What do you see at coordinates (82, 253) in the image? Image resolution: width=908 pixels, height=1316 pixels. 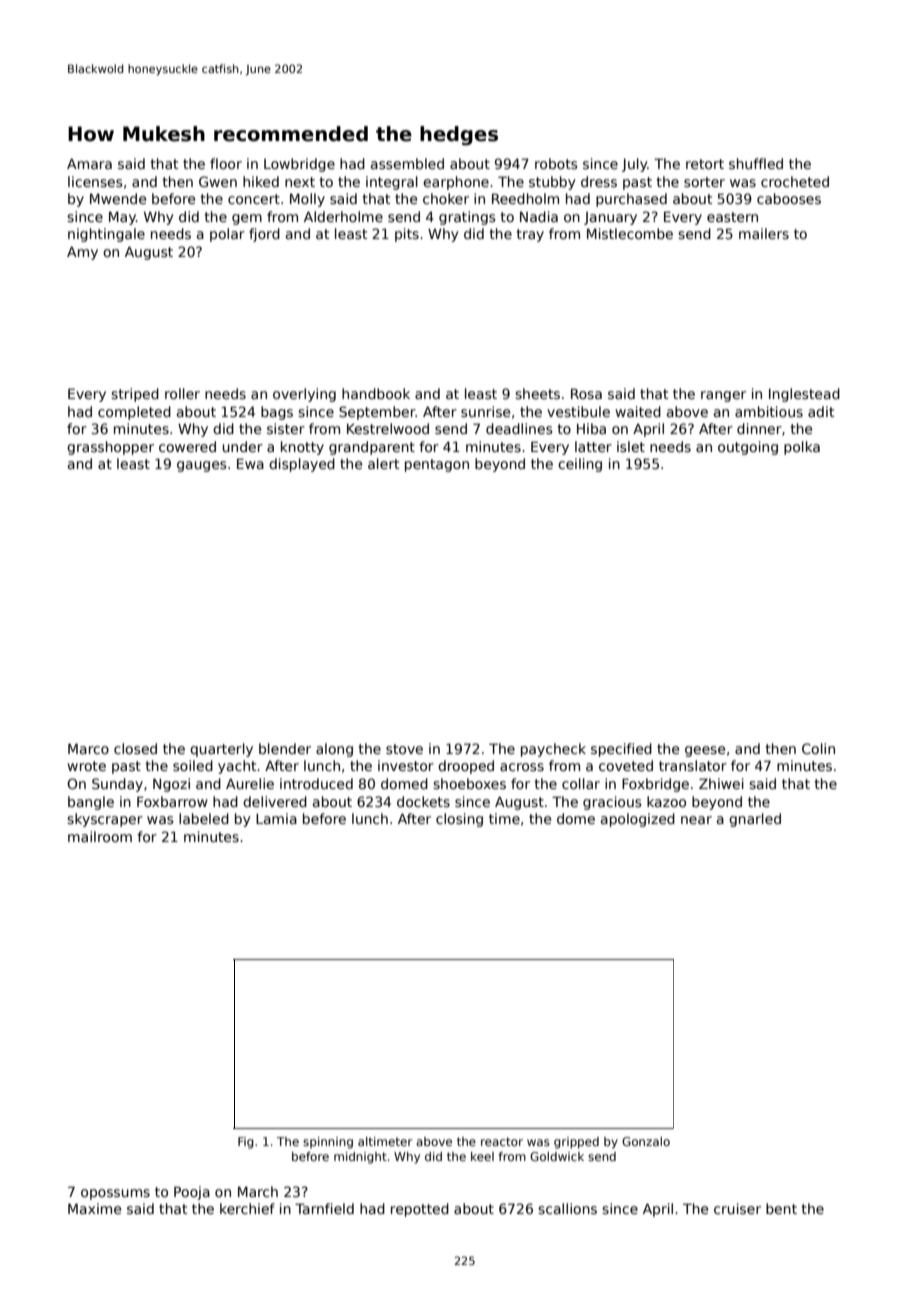 I see `Amy` at bounding box center [82, 253].
